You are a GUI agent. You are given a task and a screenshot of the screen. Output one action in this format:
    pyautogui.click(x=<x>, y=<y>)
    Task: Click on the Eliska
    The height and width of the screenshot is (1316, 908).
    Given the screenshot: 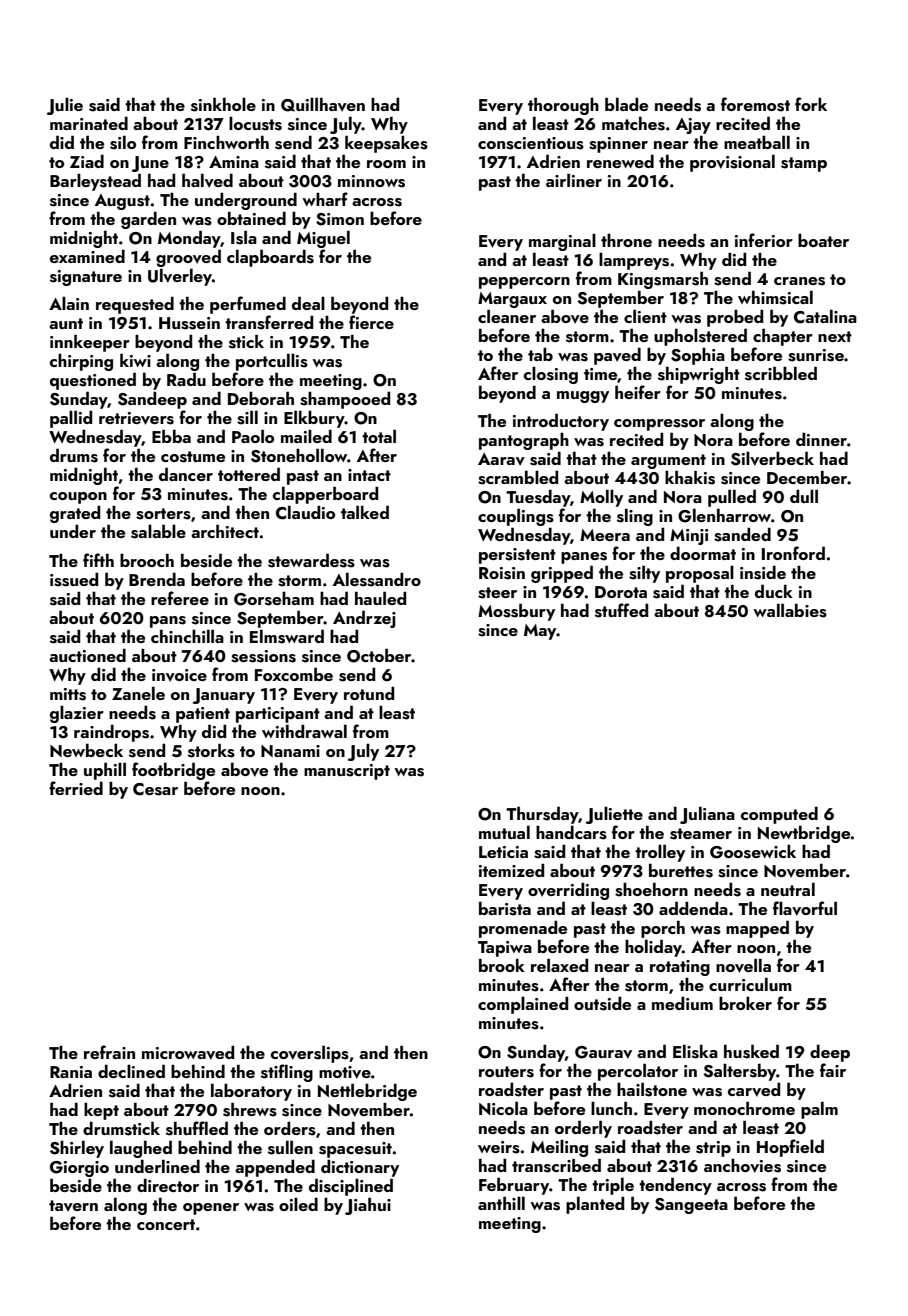 What is the action you would take?
    pyautogui.click(x=695, y=1051)
